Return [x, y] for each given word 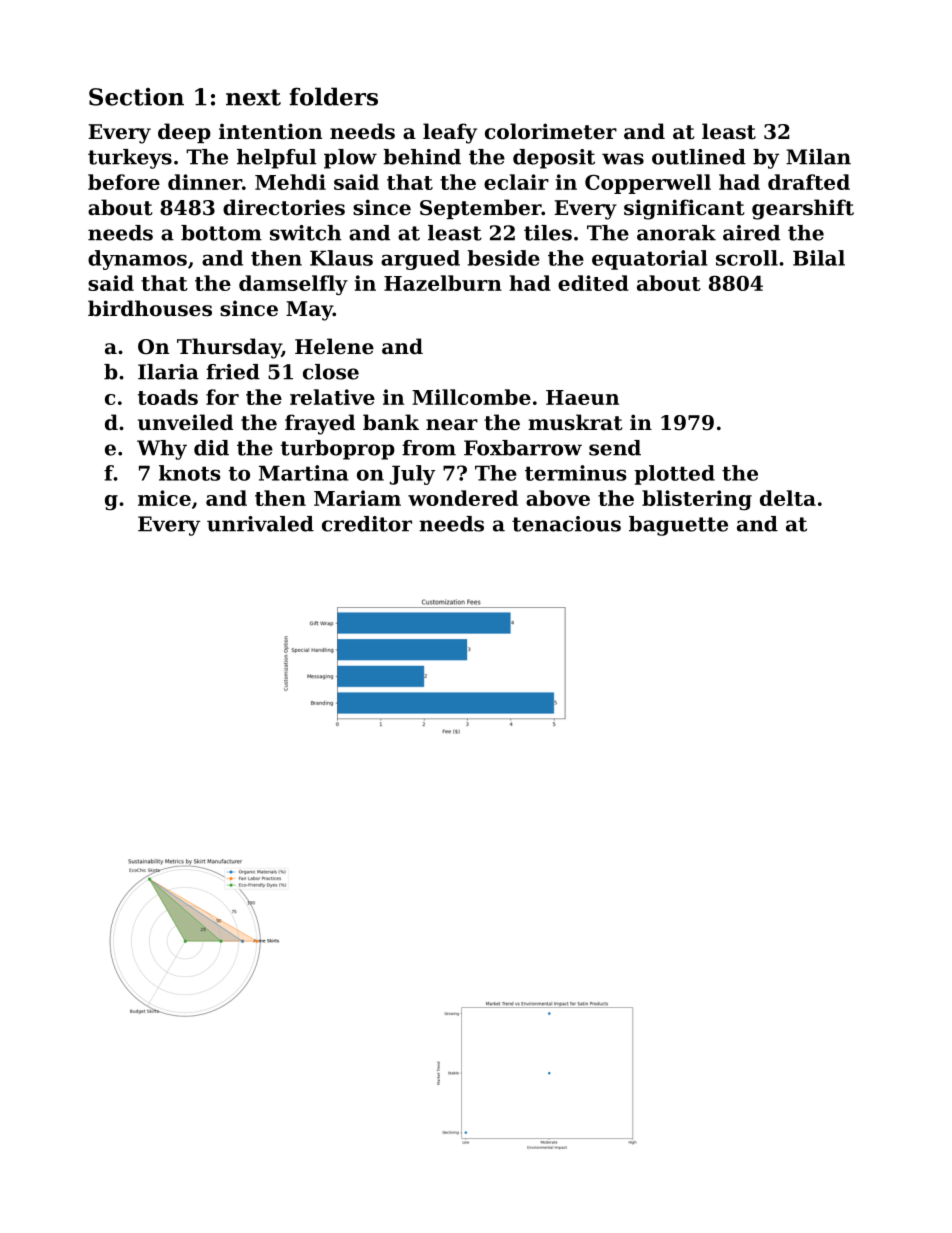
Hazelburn [443, 283]
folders [334, 96]
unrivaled [260, 524]
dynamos [137, 260]
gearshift [803, 209]
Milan [818, 157]
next [253, 97]
